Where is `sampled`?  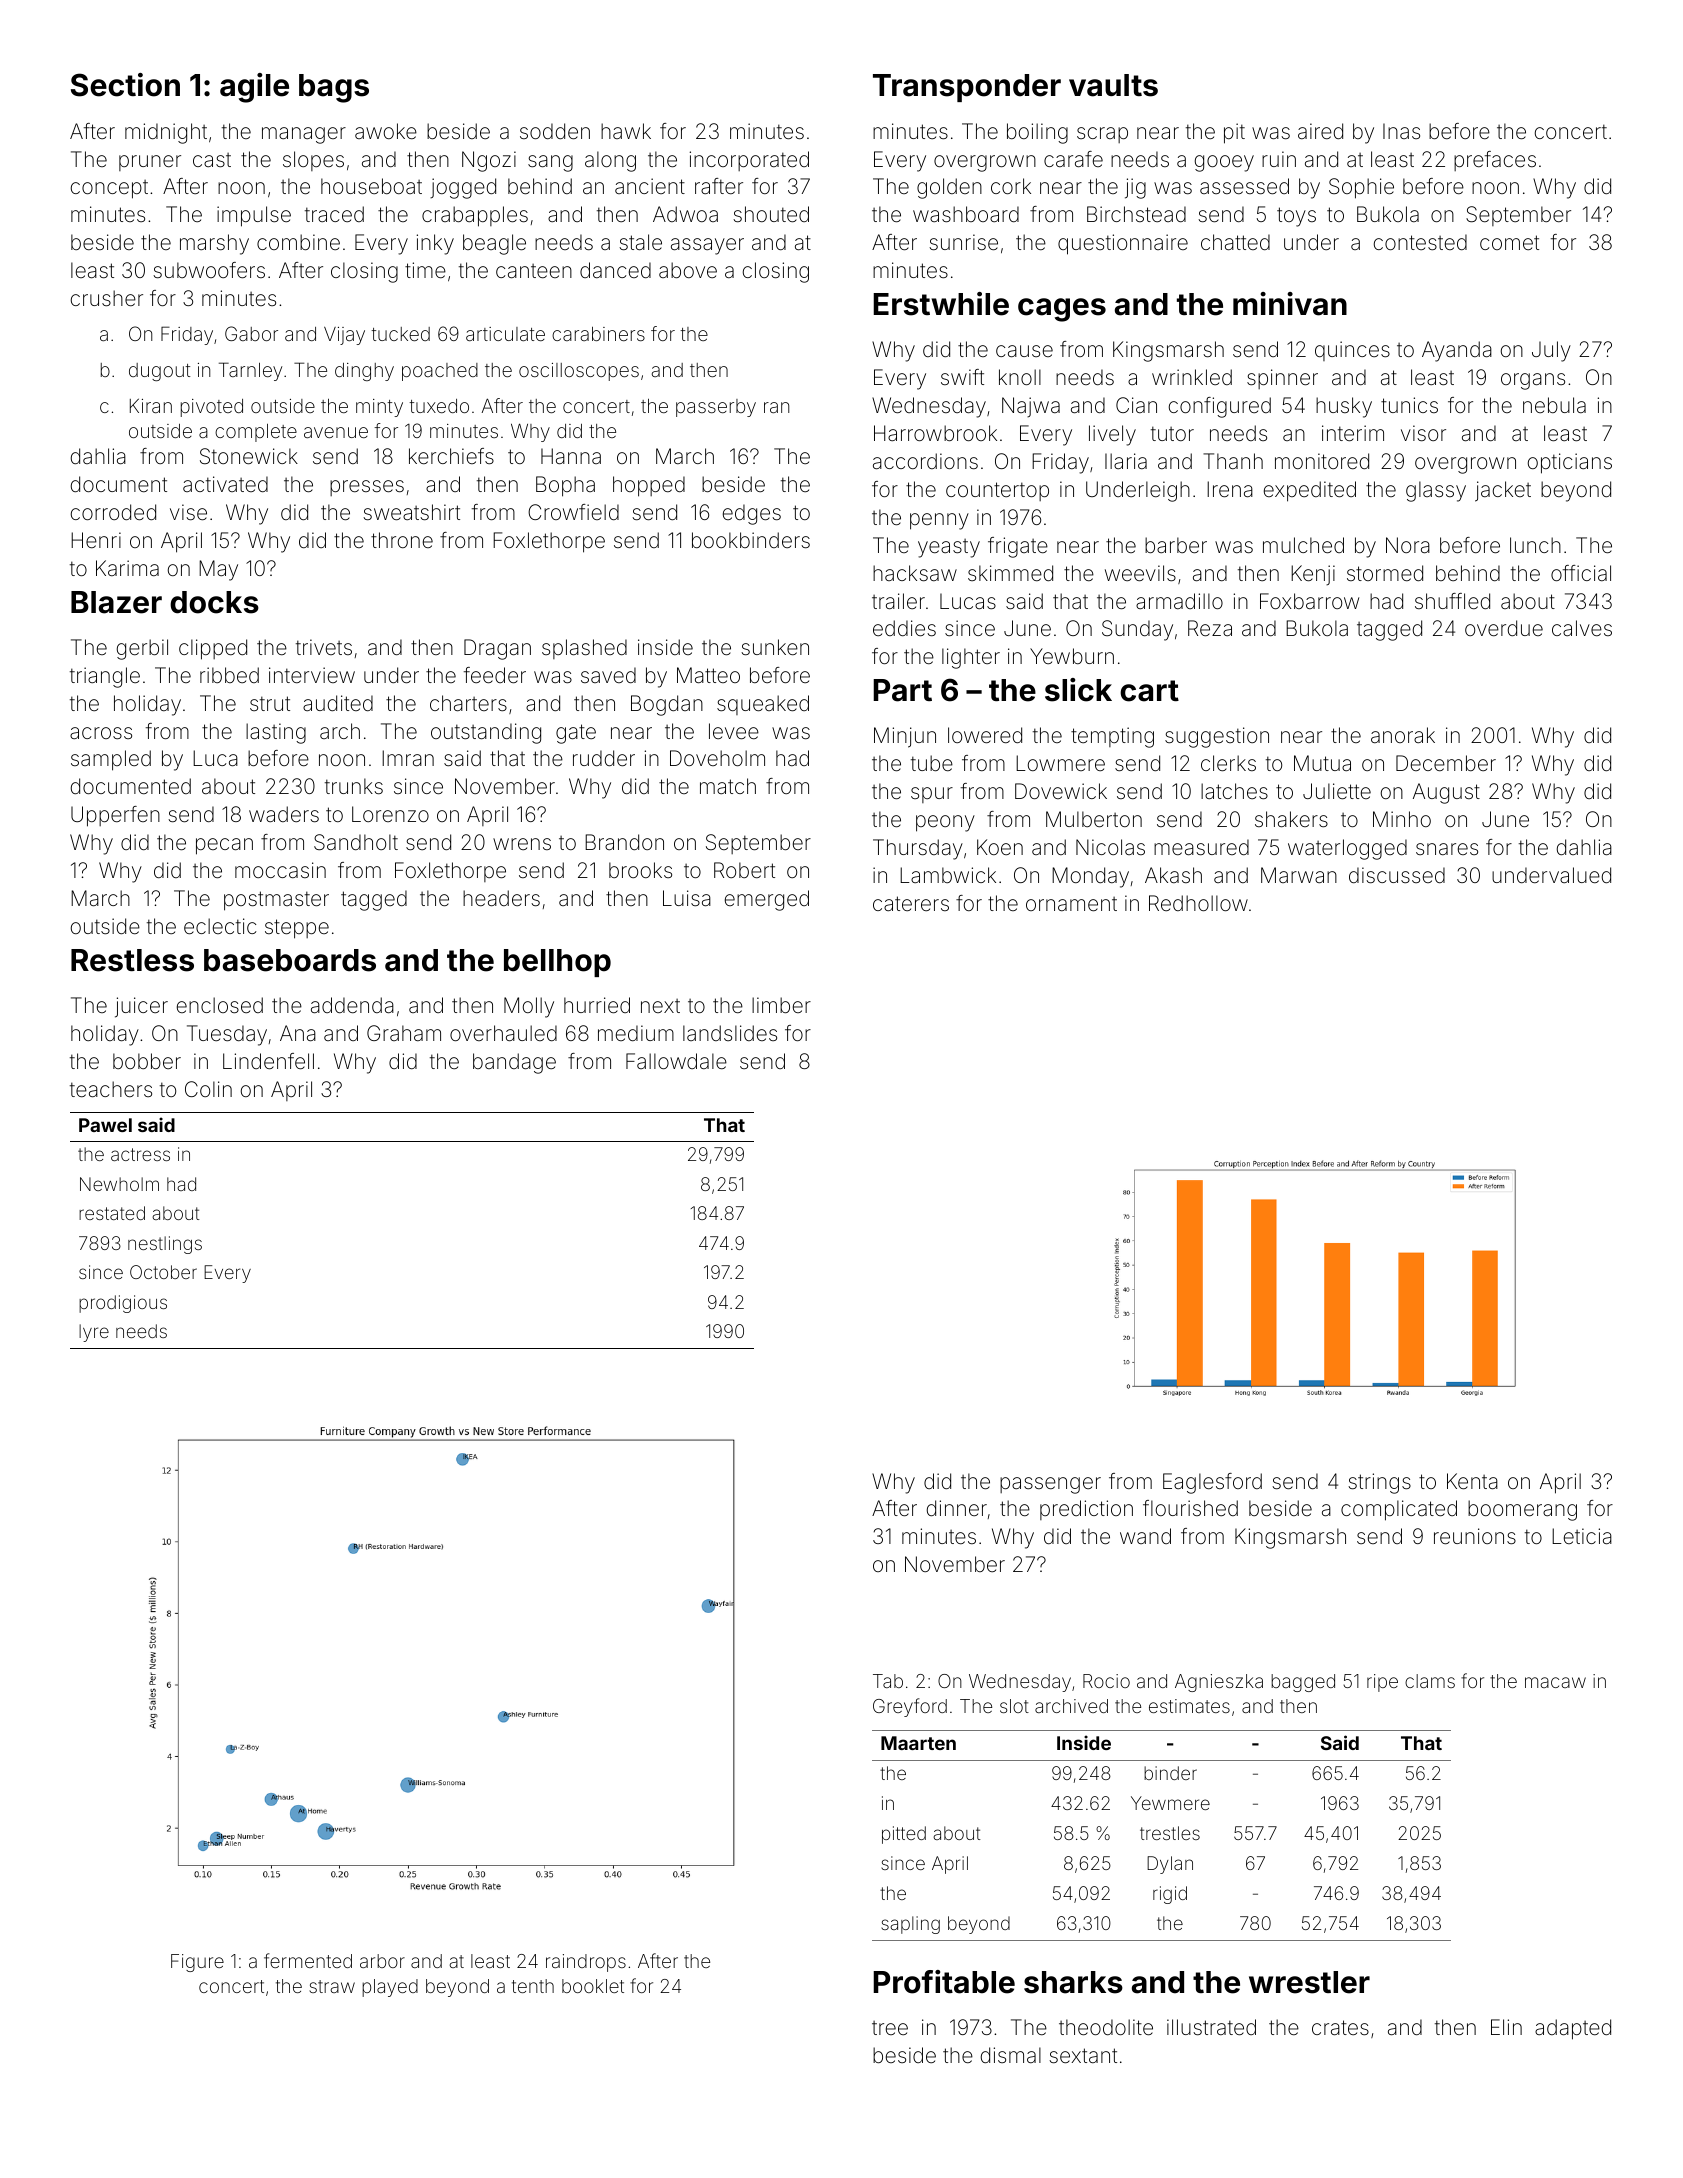 sampled is located at coordinates (111, 760).
